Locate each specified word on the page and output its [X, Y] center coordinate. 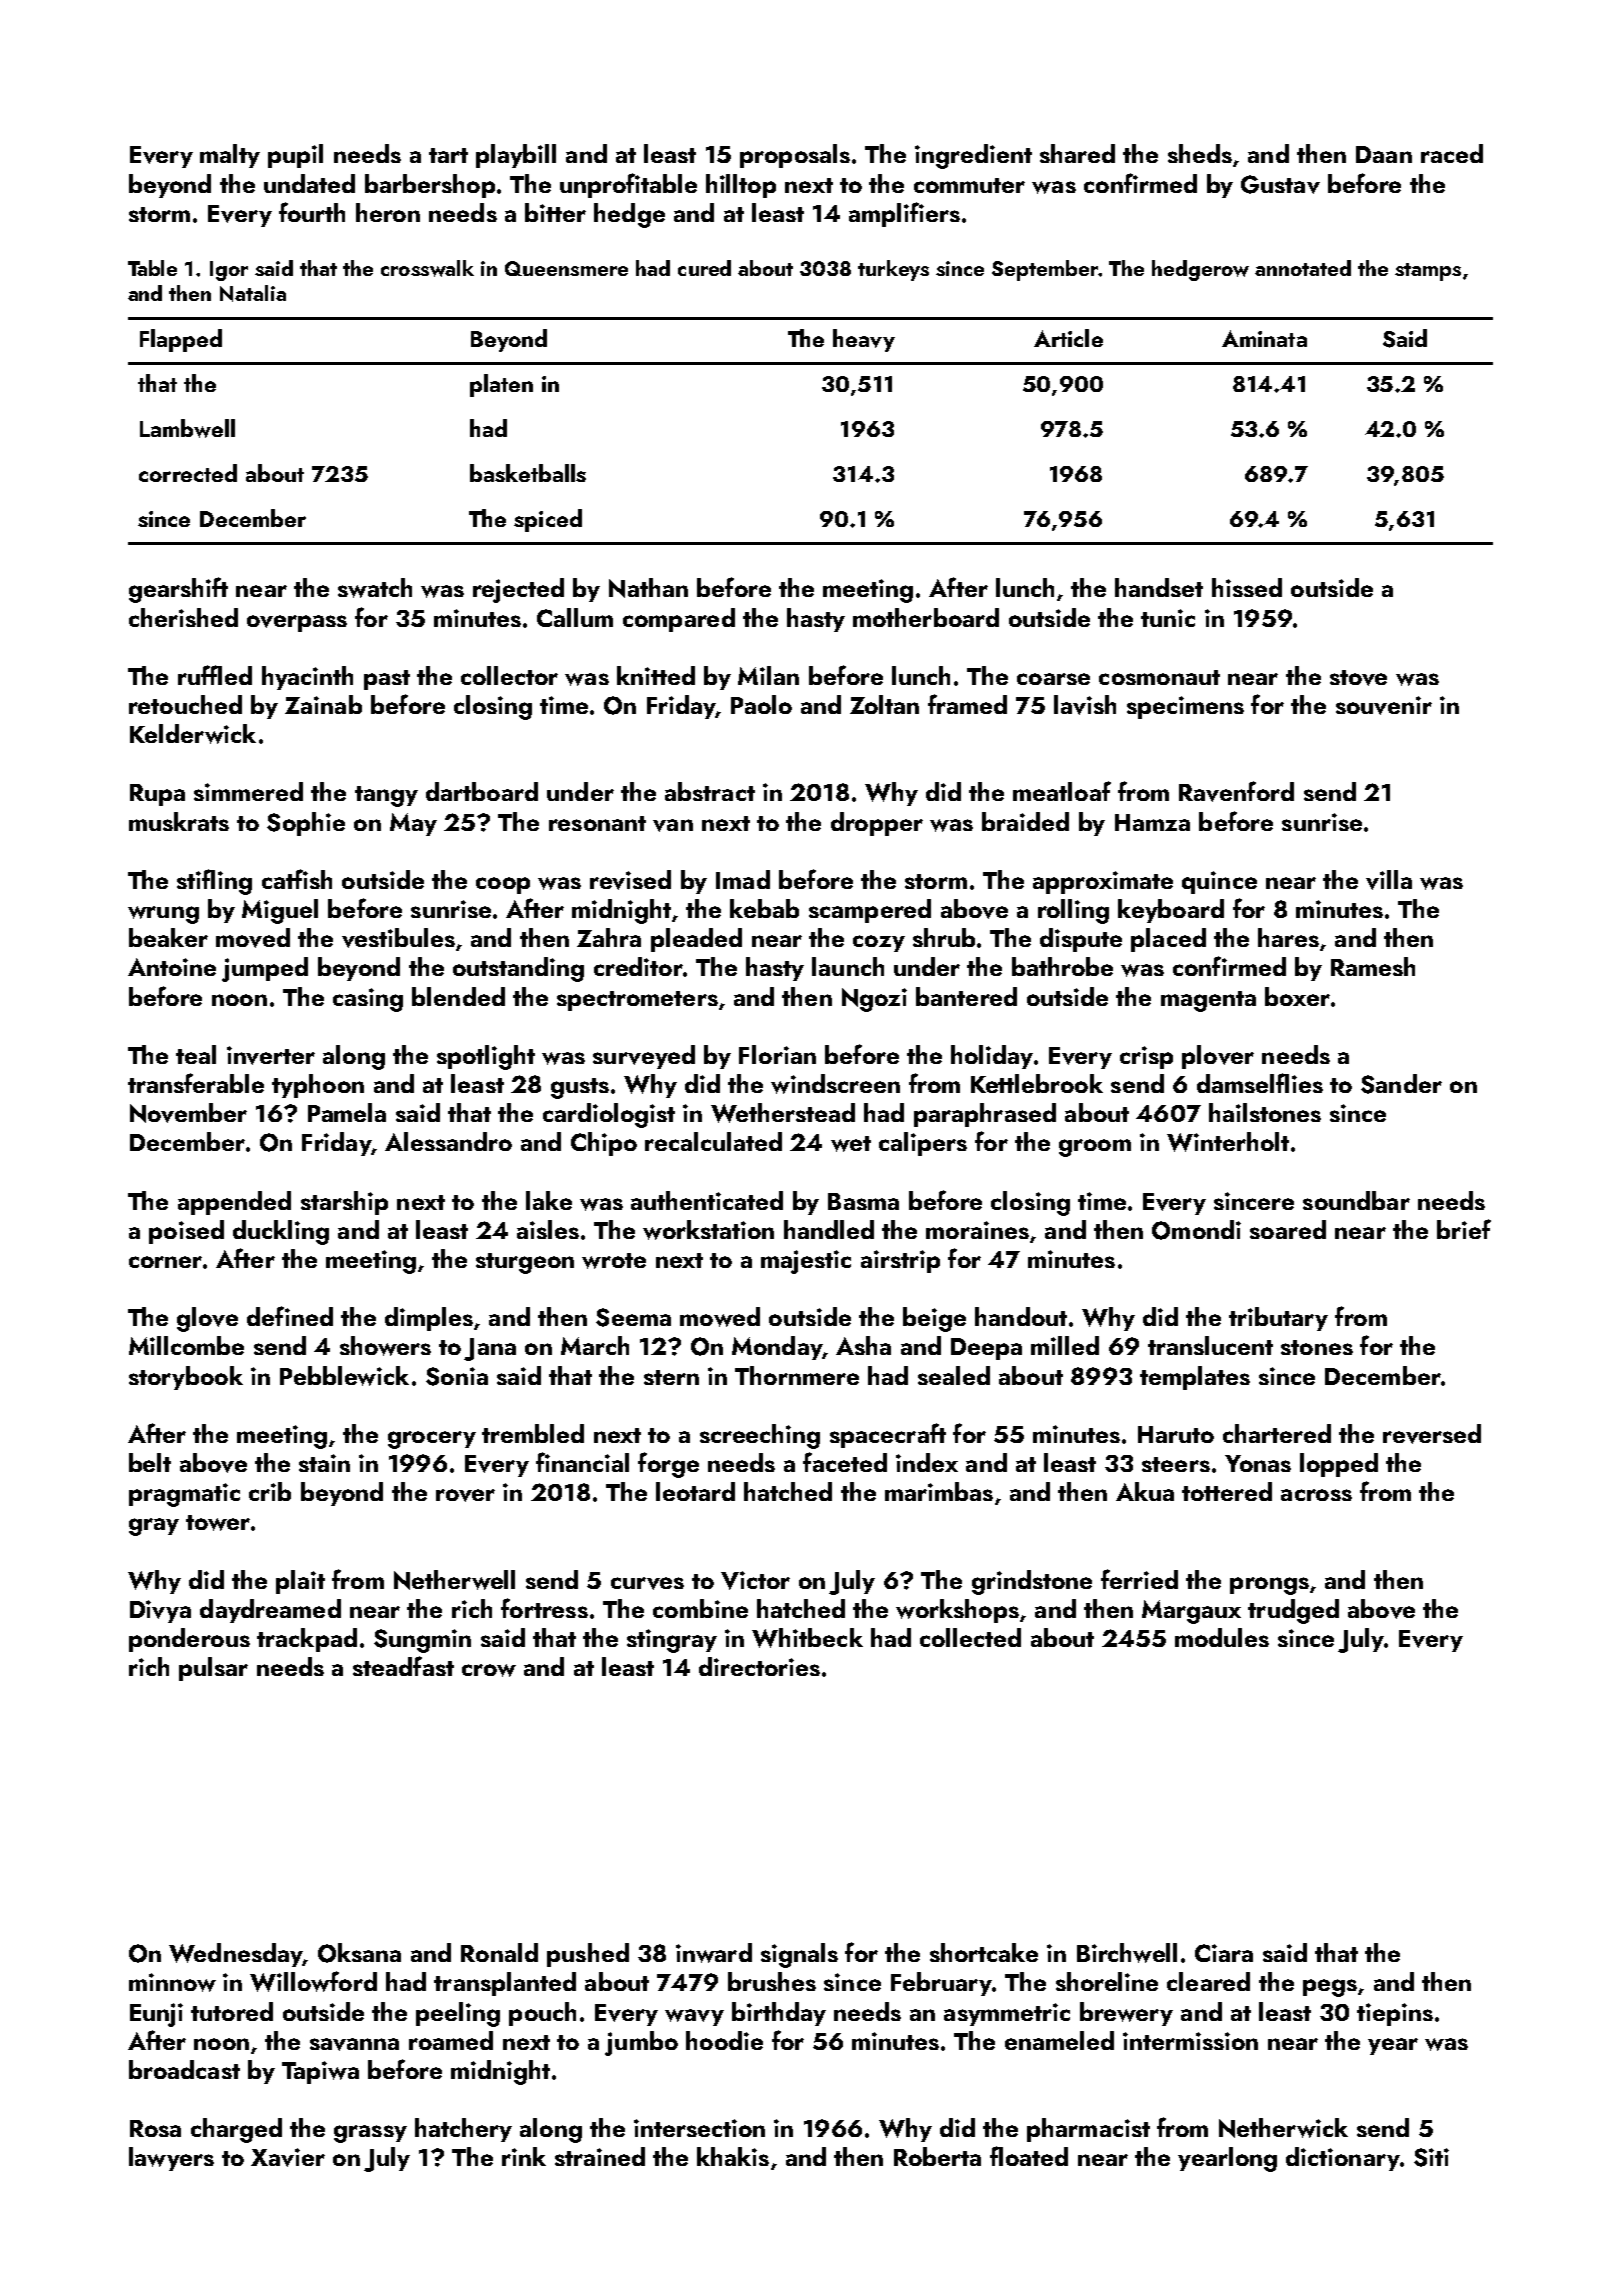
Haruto [1176, 1434]
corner [165, 1262]
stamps [1428, 272]
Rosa [155, 2128]
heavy [864, 340]
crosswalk [427, 268]
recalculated [713, 1141]
